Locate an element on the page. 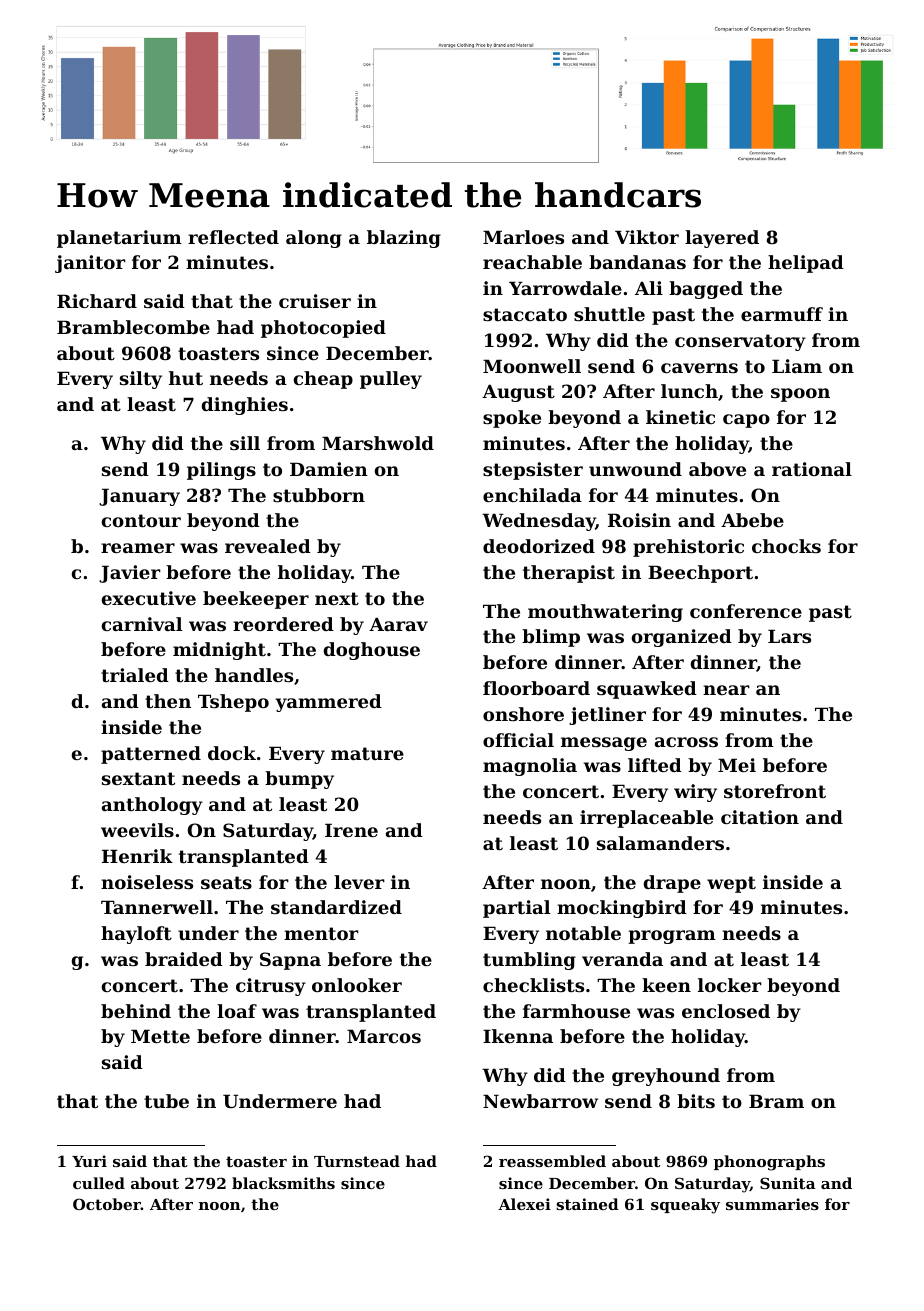 The height and width of the page is (1311, 924). blazing is located at coordinates (404, 239).
